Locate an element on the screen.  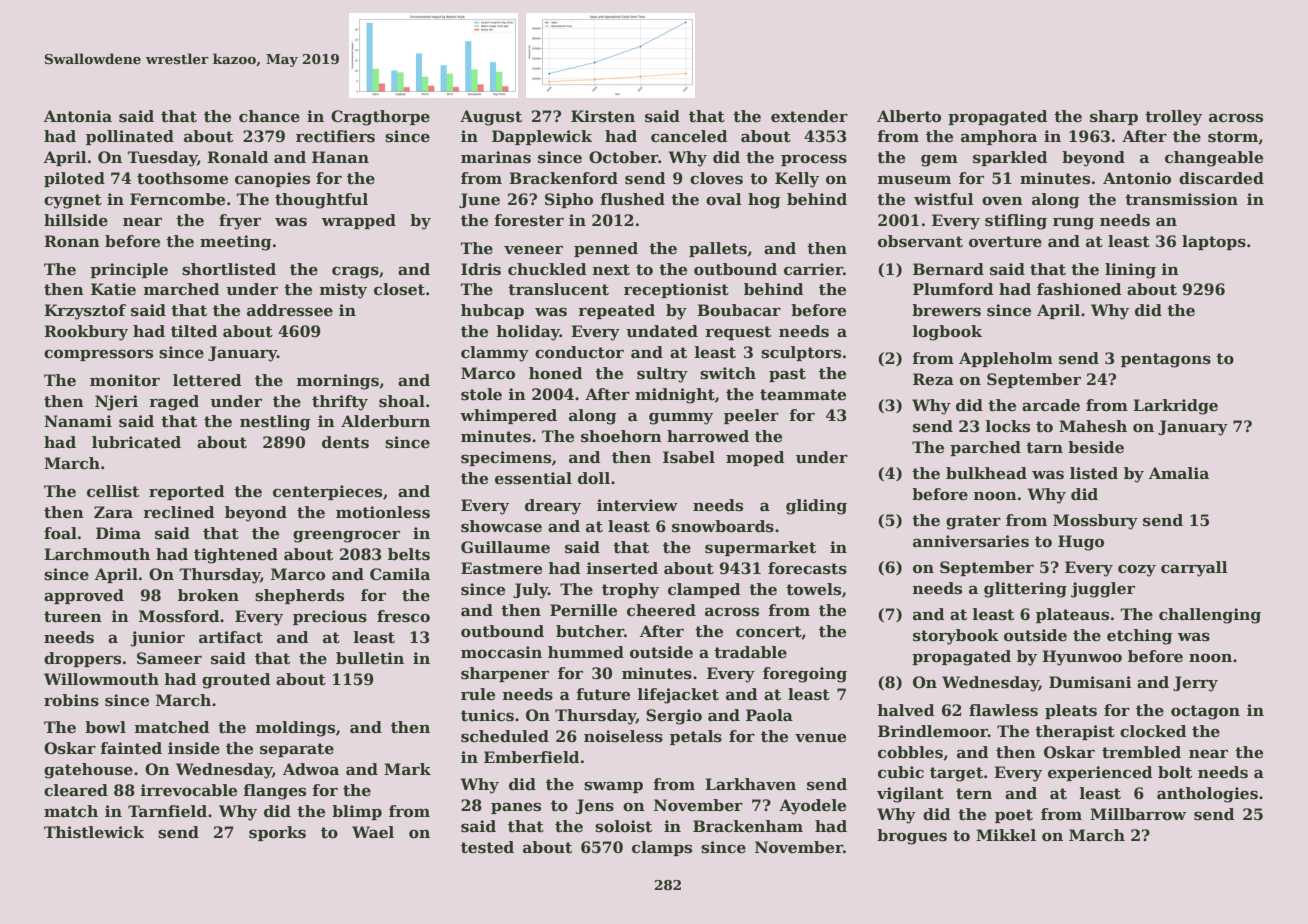
Krzysztof is located at coordinates (85, 312).
